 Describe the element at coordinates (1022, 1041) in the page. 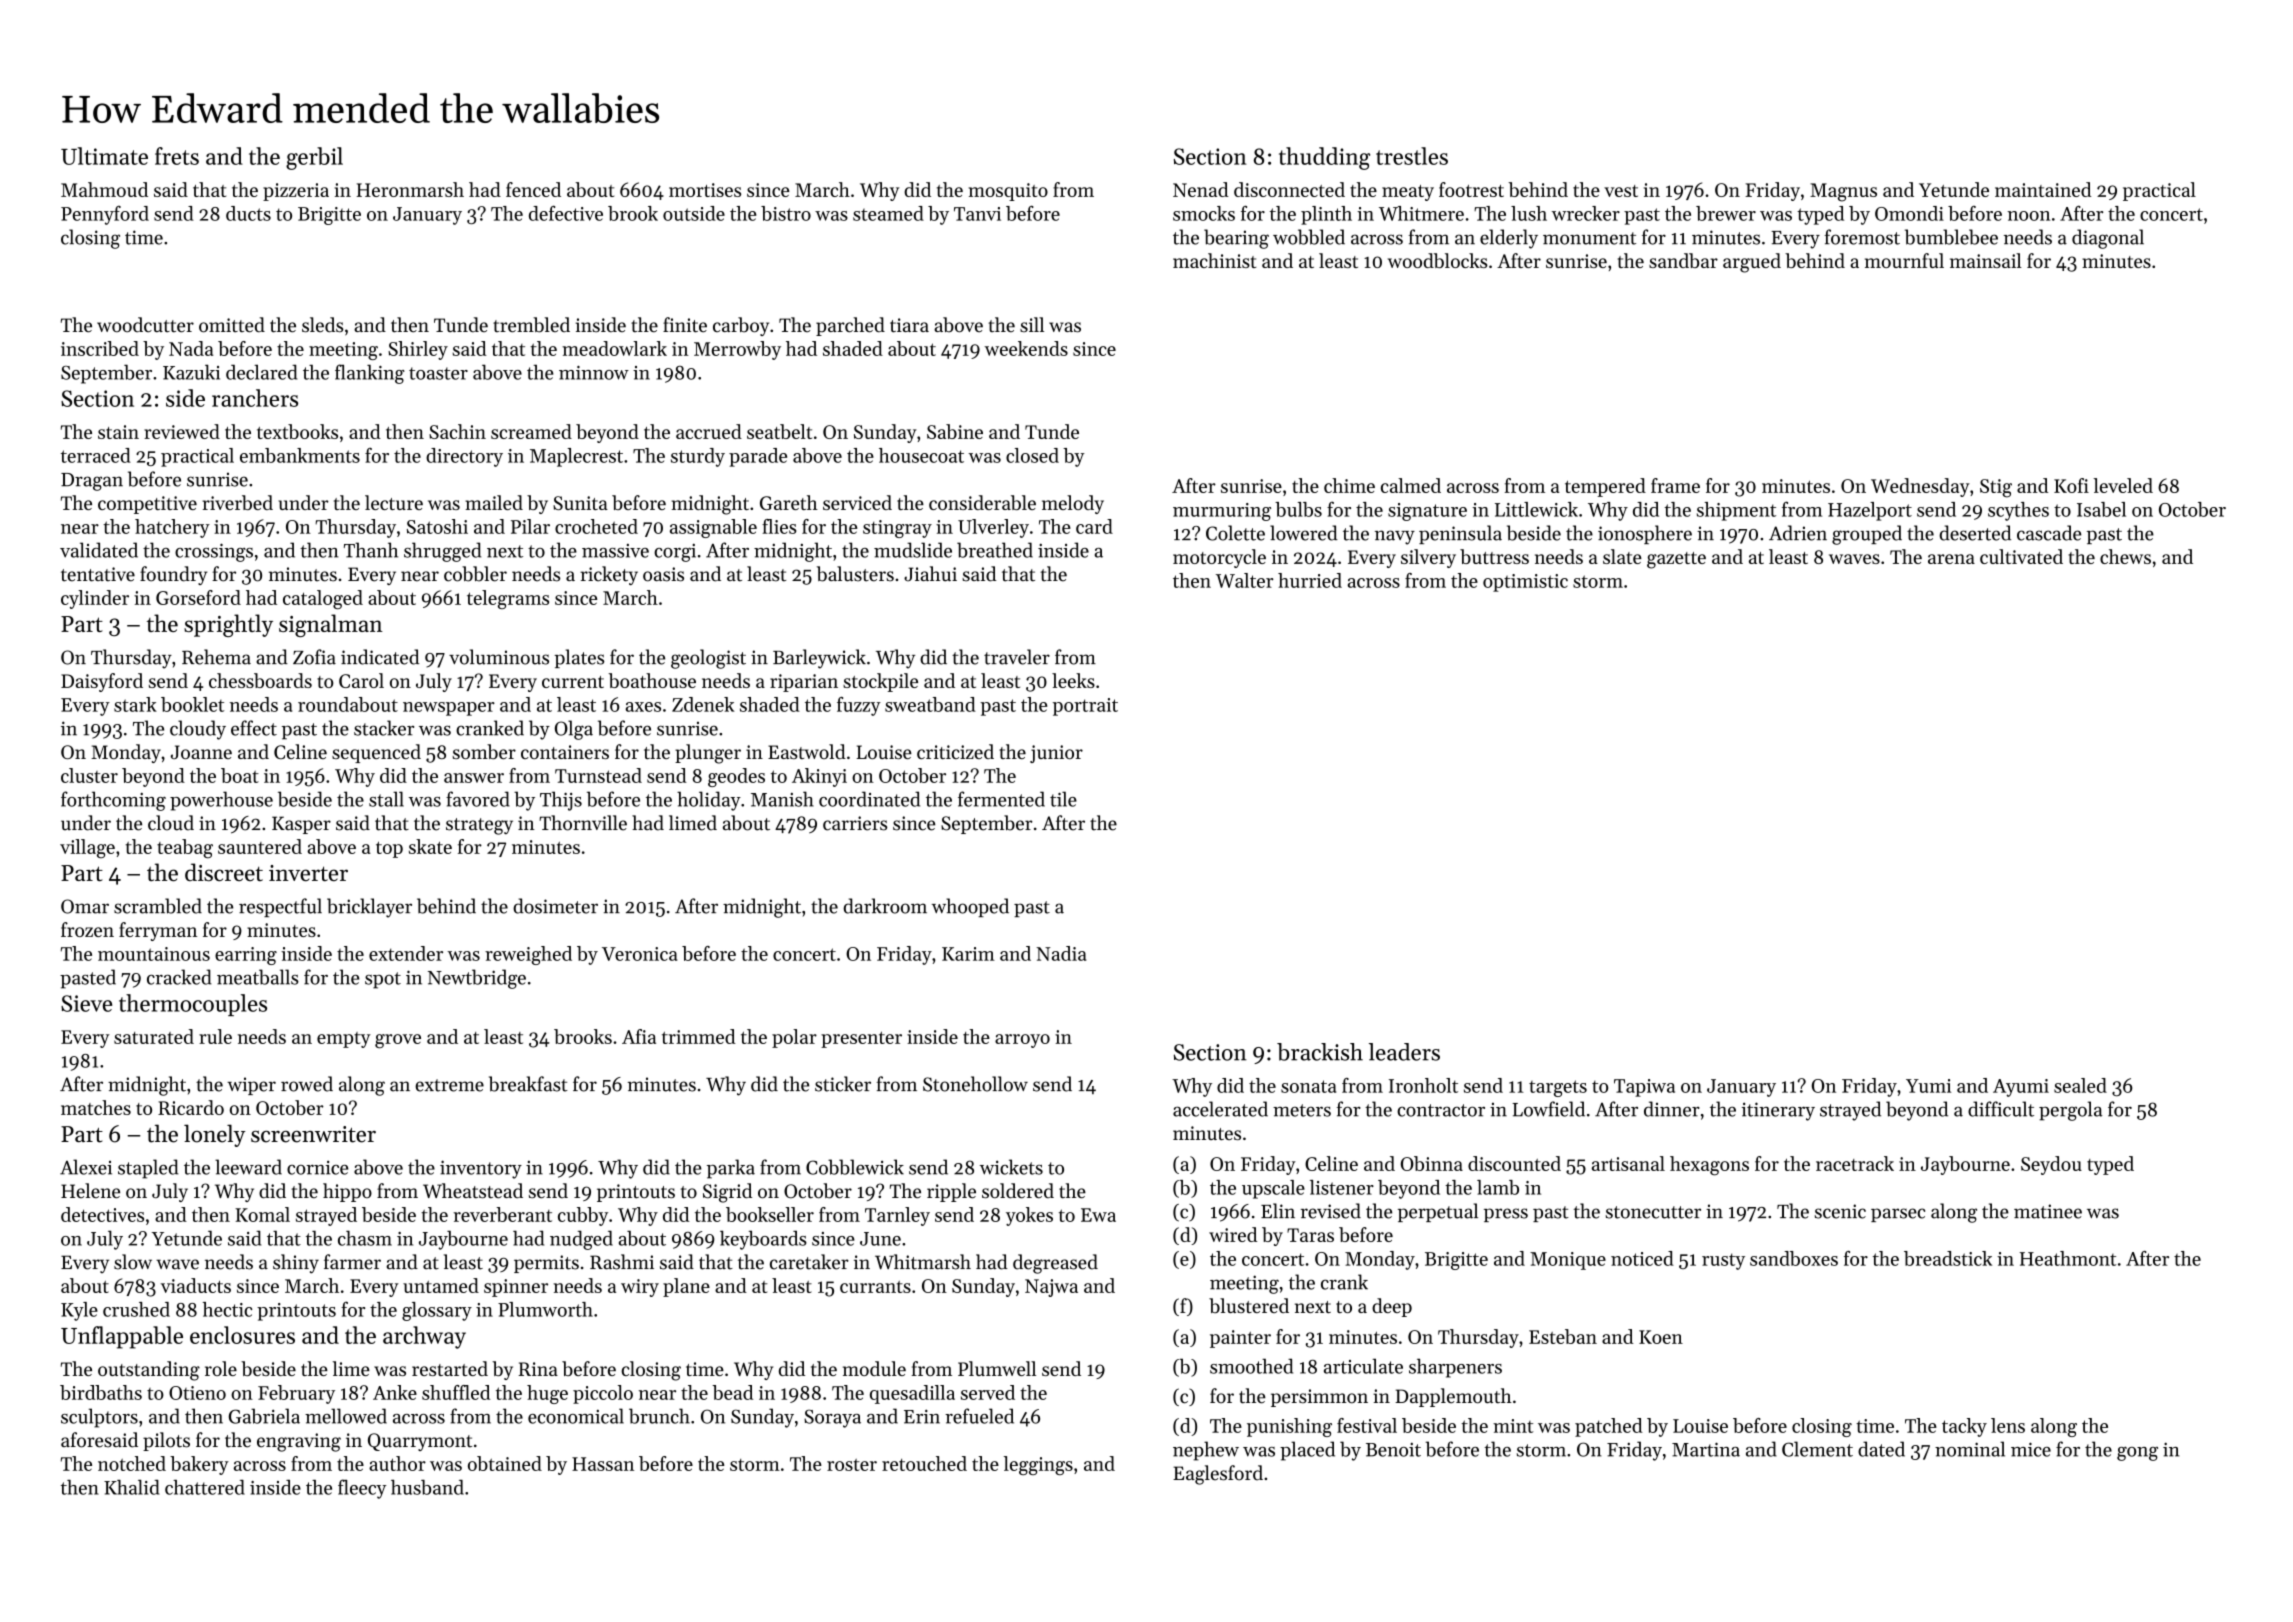

I see `arroyo` at that location.
